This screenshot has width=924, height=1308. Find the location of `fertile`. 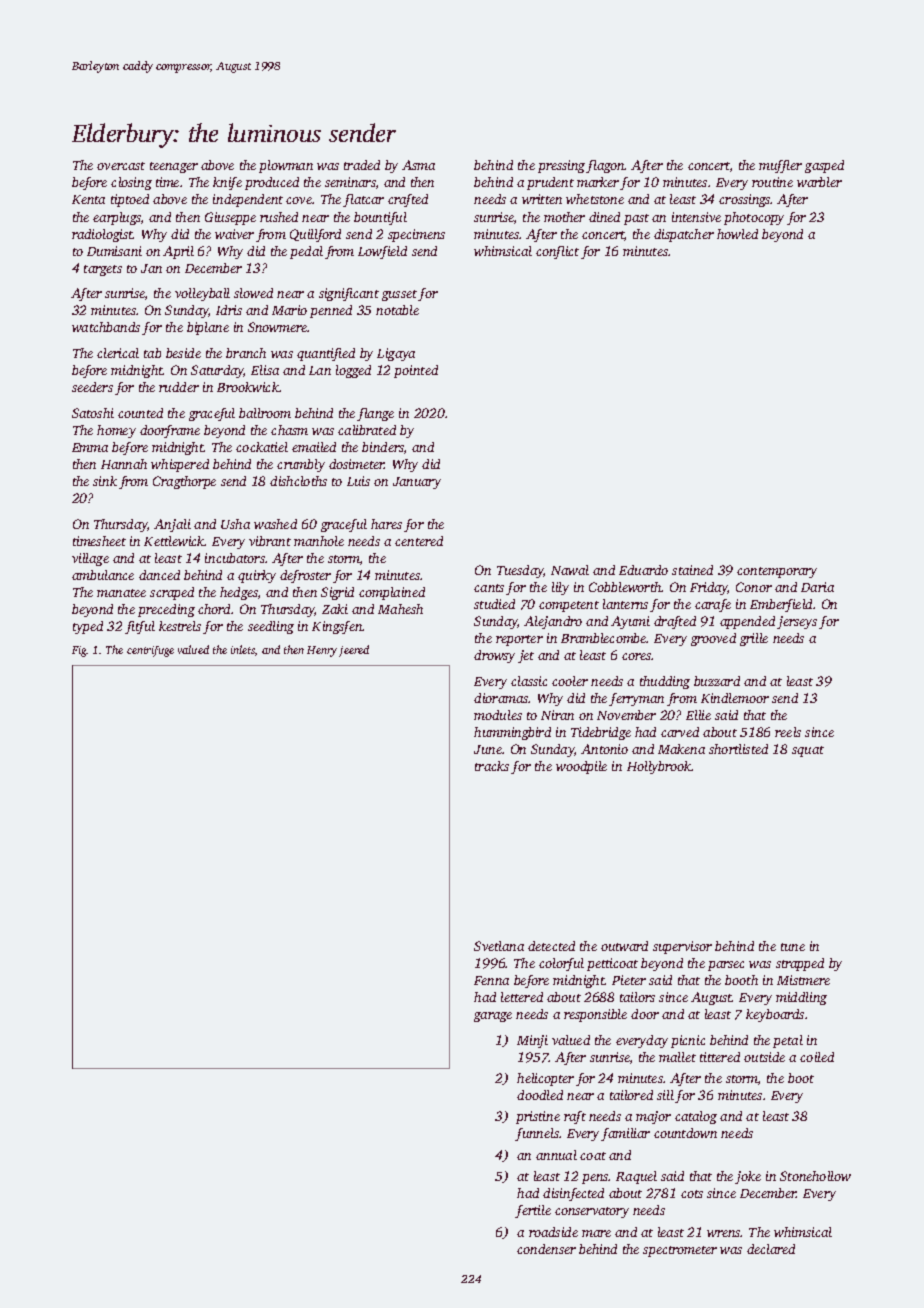

fertile is located at coordinates (533, 1211).
